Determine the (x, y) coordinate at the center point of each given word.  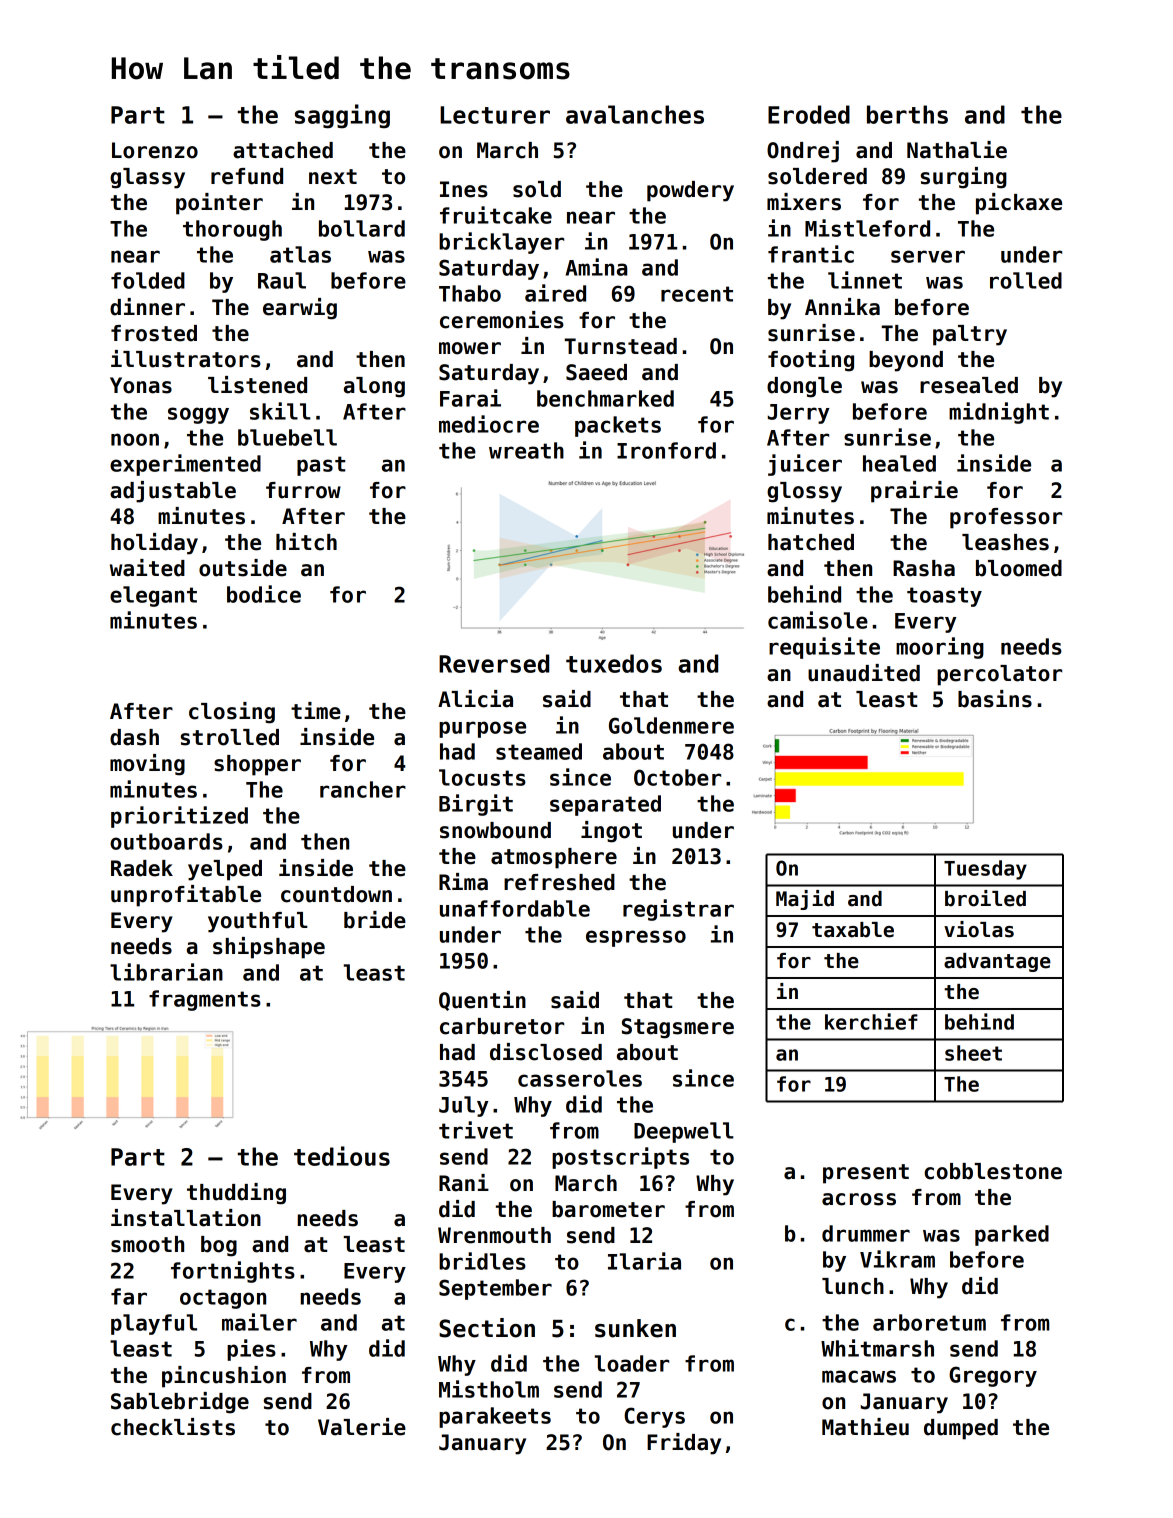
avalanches (635, 114)
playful (154, 1324)
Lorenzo (155, 150)
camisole (818, 620)
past (321, 466)
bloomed (1019, 568)
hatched (811, 542)
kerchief (871, 1021)
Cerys (654, 1417)
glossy (804, 492)
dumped (961, 1429)
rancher (363, 789)
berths (907, 114)
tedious (342, 1156)
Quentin (482, 1001)
